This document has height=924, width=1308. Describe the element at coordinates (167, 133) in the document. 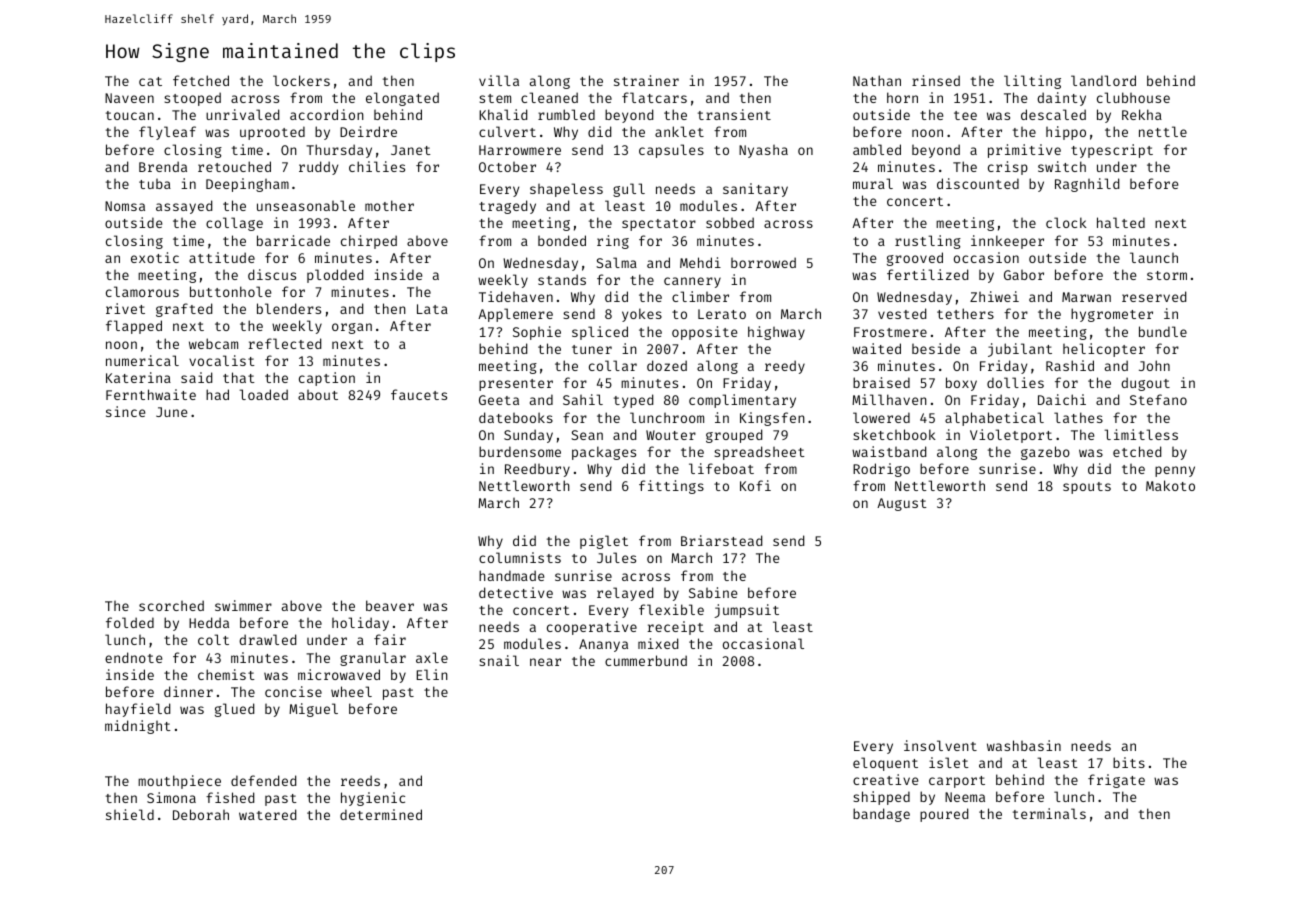

I see `flyleaf` at that location.
